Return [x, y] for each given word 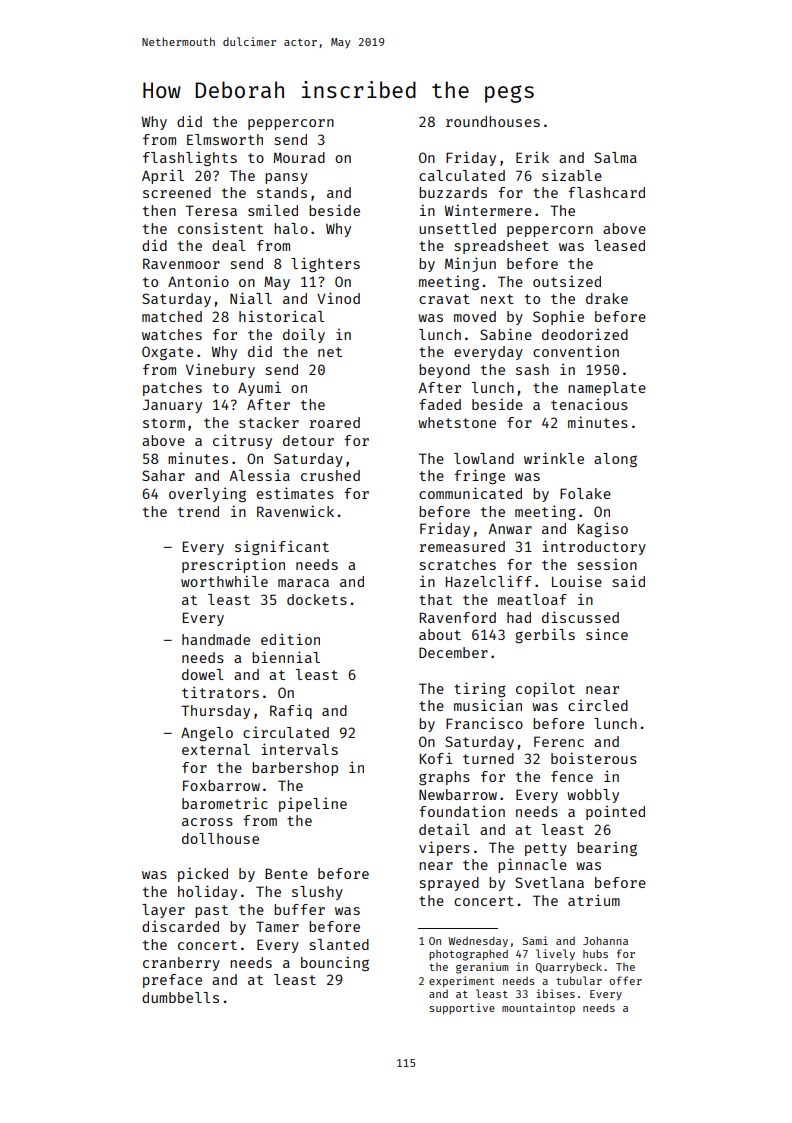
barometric [225, 803]
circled [598, 705]
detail [444, 829]
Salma [615, 157]
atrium [594, 900]
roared [335, 422]
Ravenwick [295, 511]
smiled [273, 210]
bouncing [335, 963]
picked [203, 874]
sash [532, 369]
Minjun [470, 264]
